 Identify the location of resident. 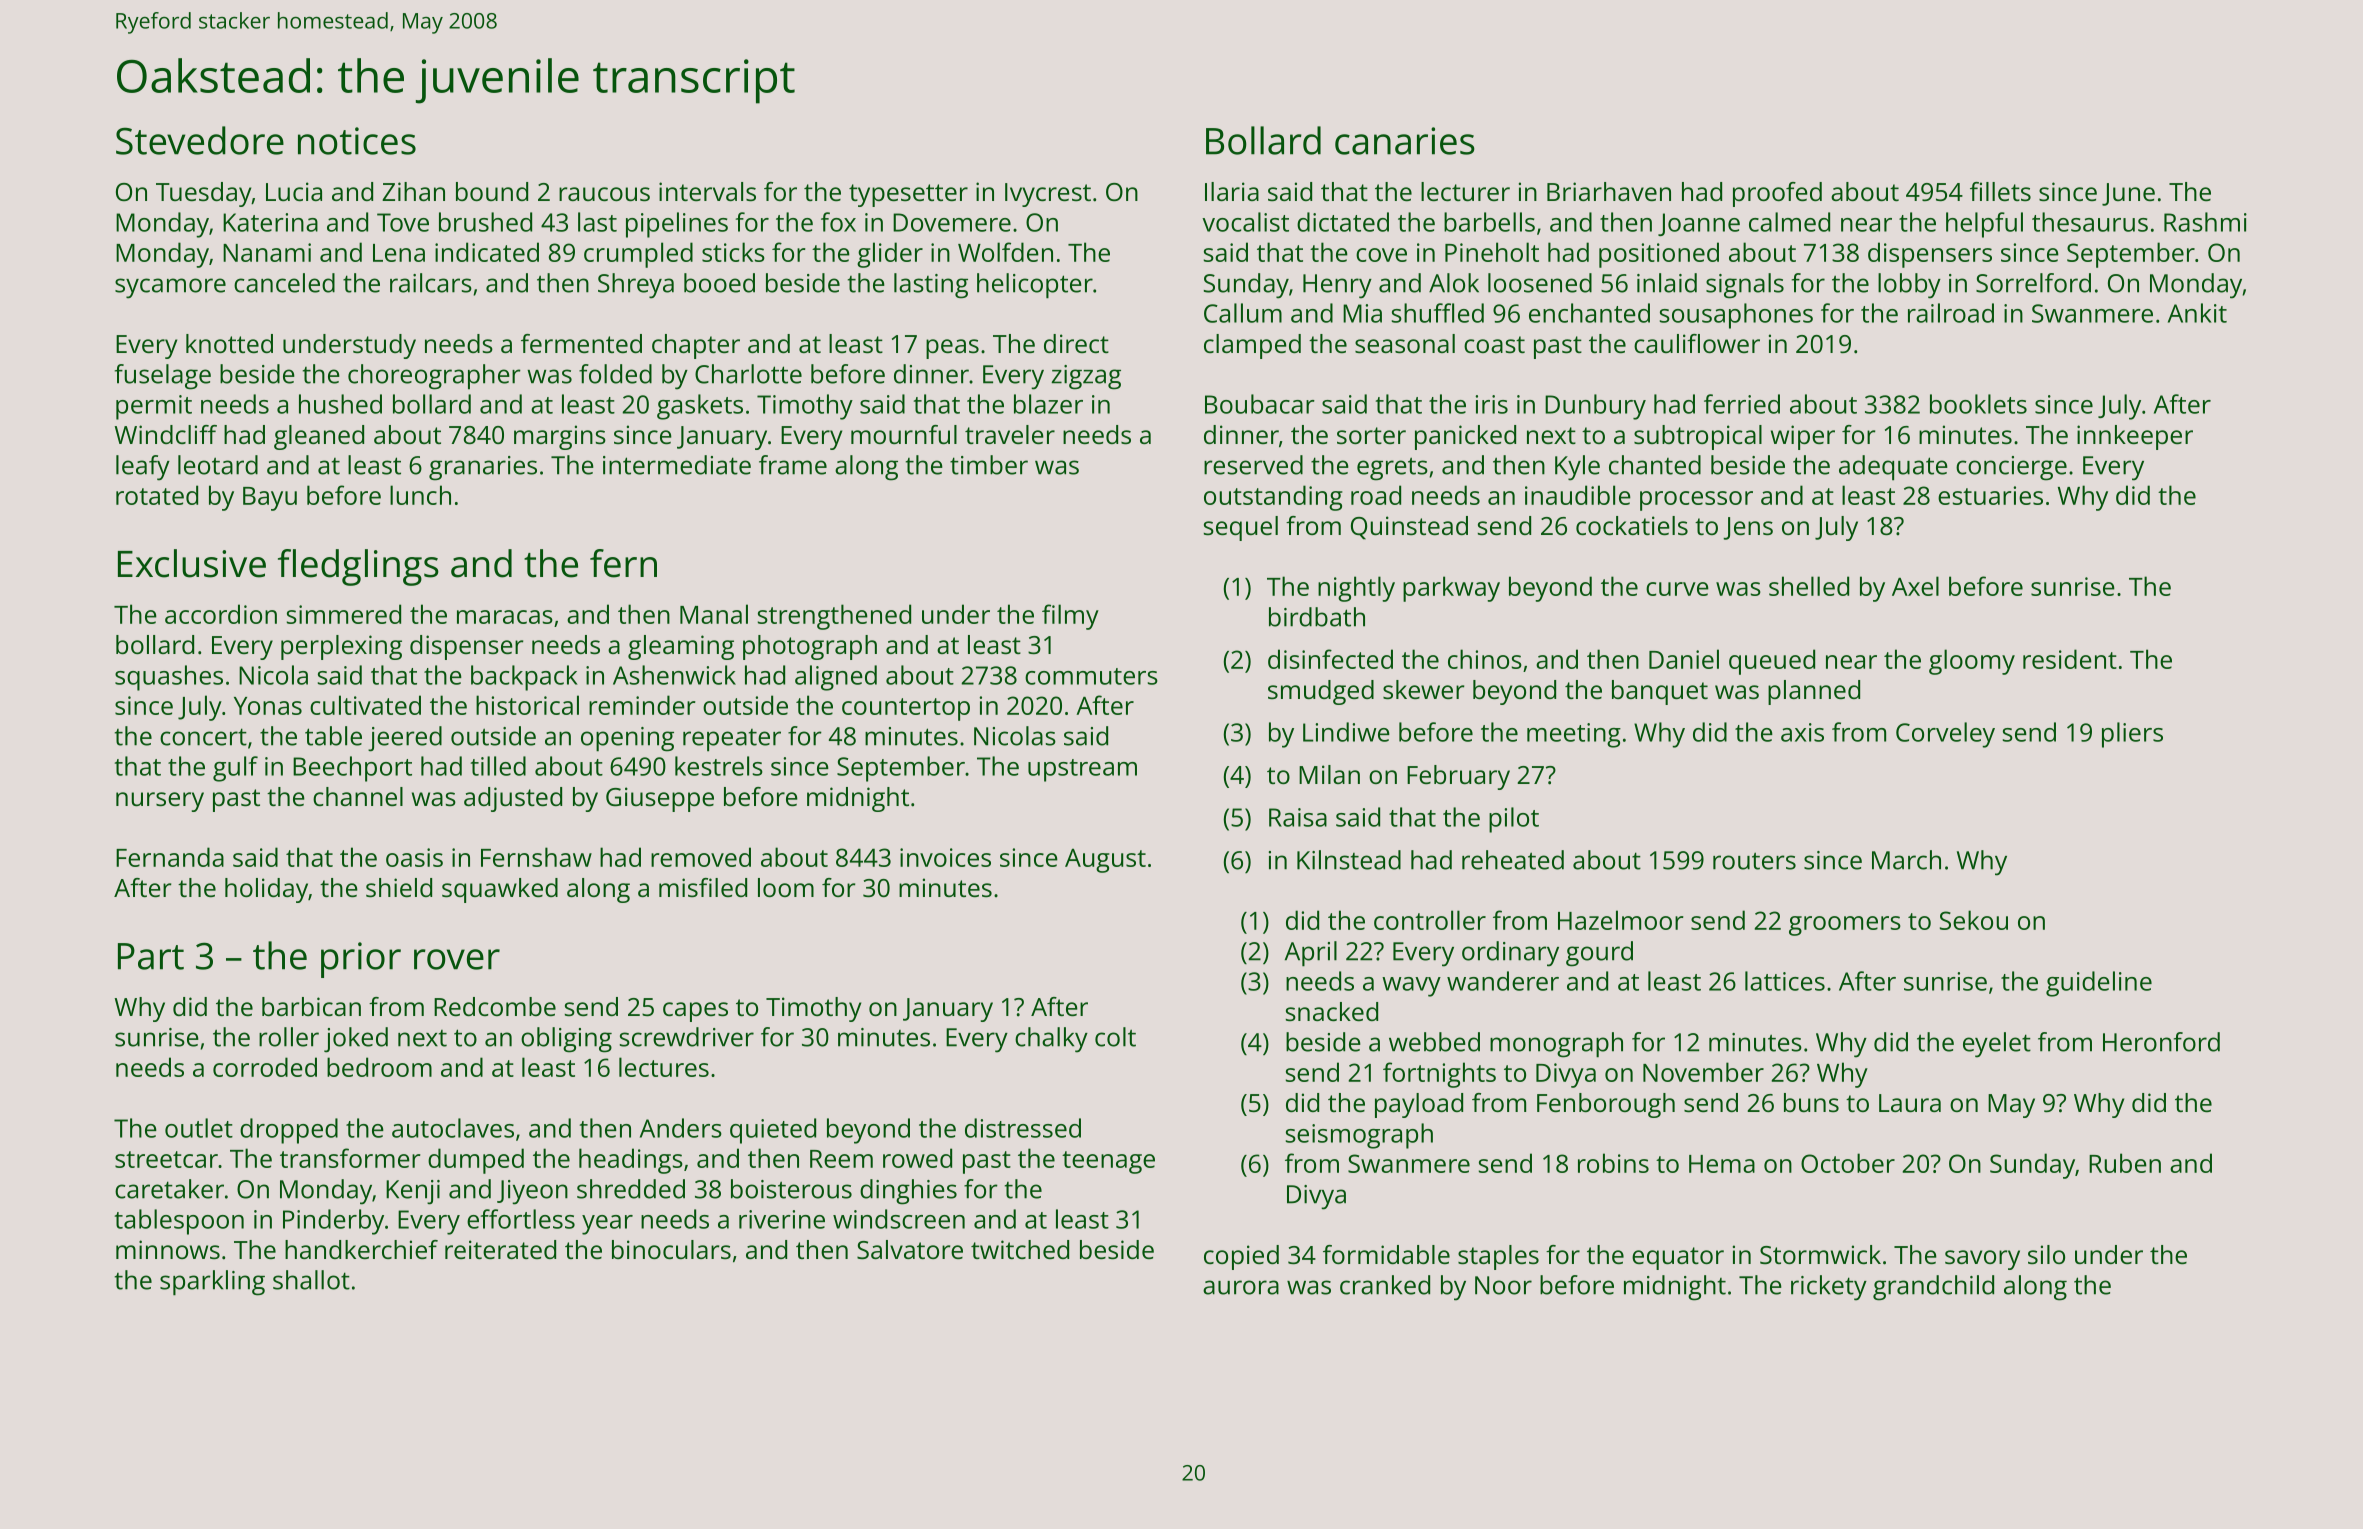
(2070, 659).
